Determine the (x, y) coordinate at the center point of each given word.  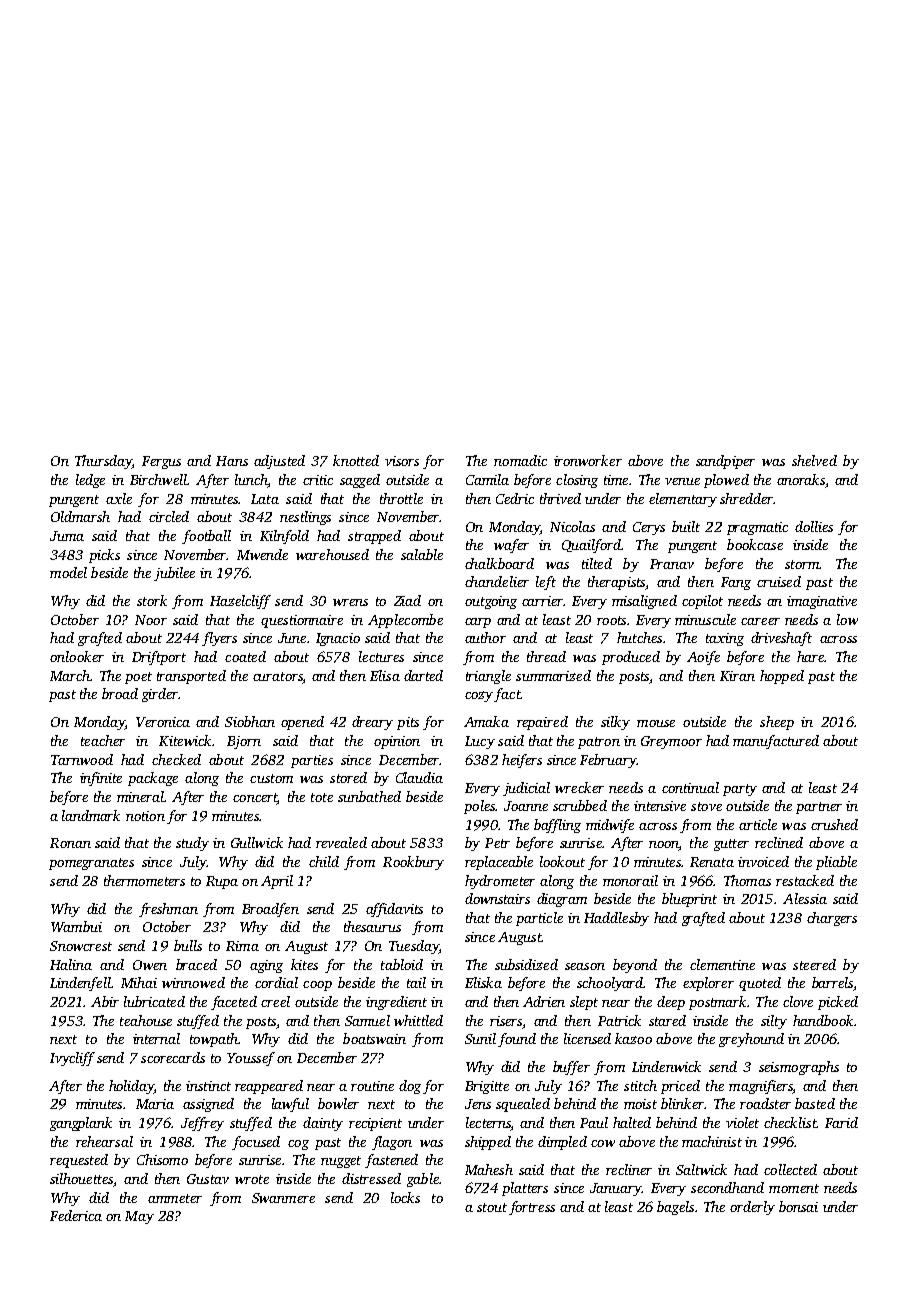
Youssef (251, 1059)
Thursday (103, 462)
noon (664, 846)
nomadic (520, 460)
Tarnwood (82, 759)
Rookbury (413, 863)
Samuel (367, 1020)
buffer (571, 1068)
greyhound (751, 1040)
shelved (814, 460)
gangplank (81, 1124)
